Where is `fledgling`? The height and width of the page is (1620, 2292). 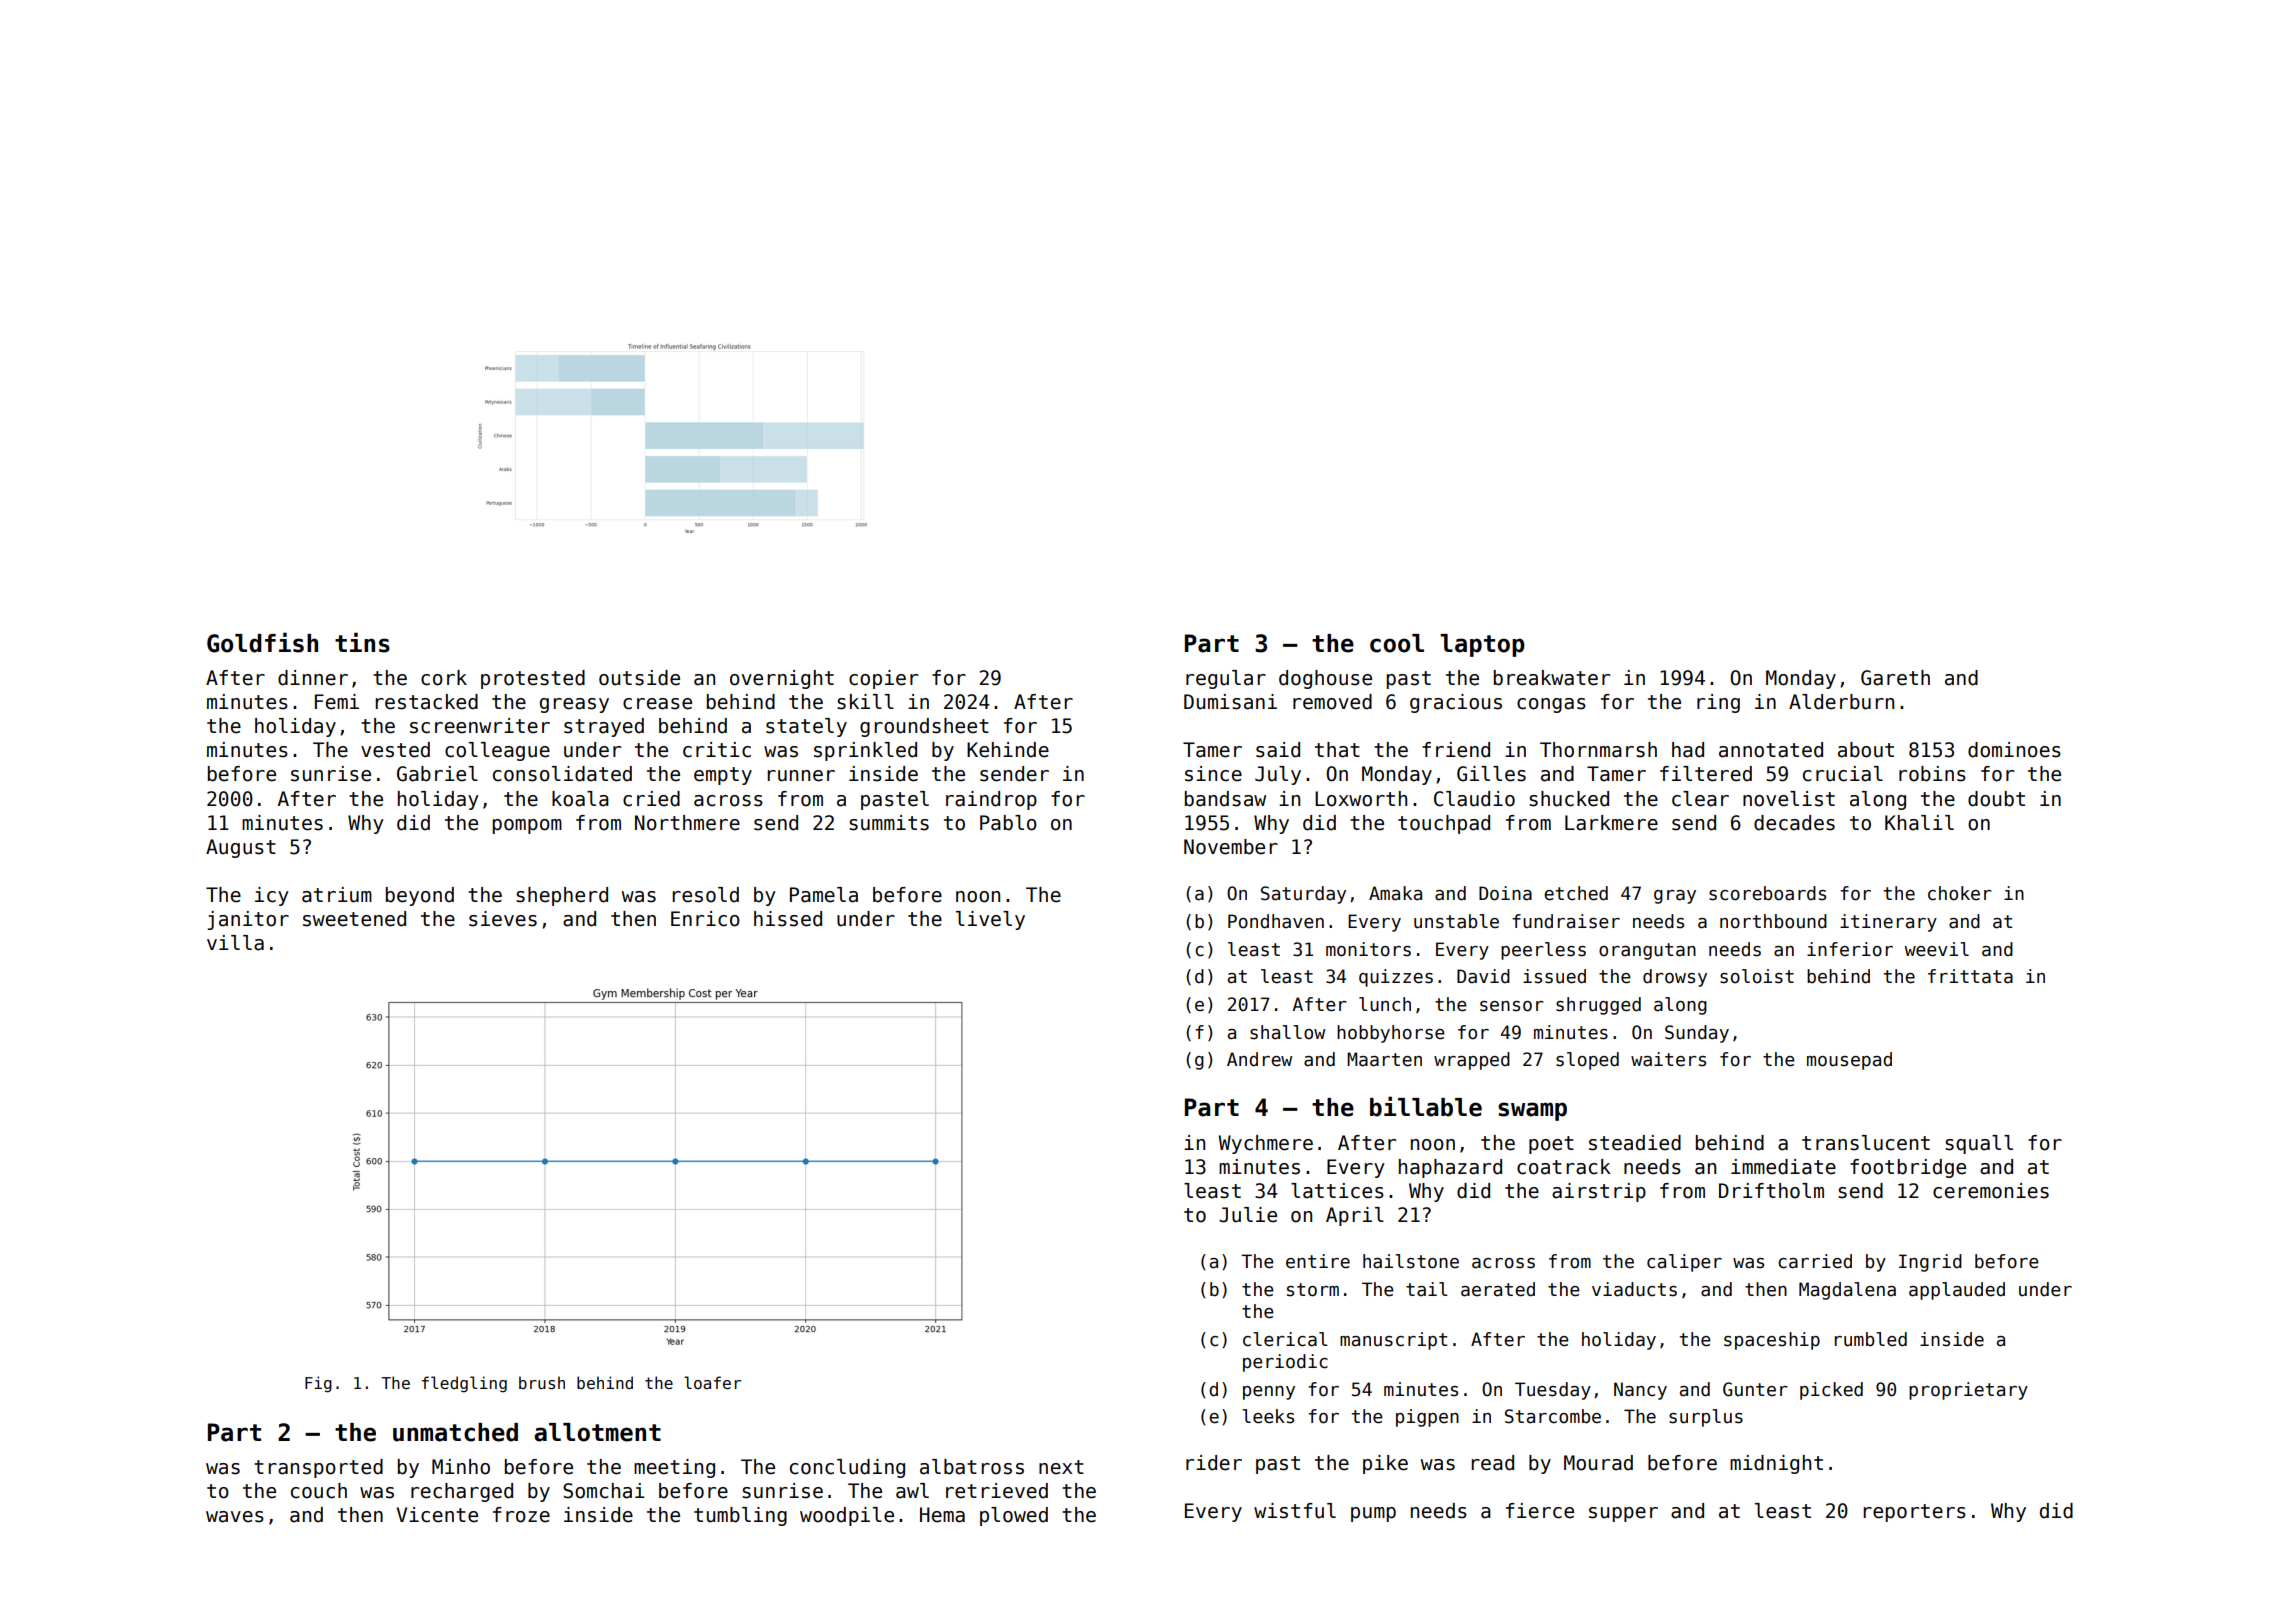 fledgling is located at coordinates (464, 1384).
